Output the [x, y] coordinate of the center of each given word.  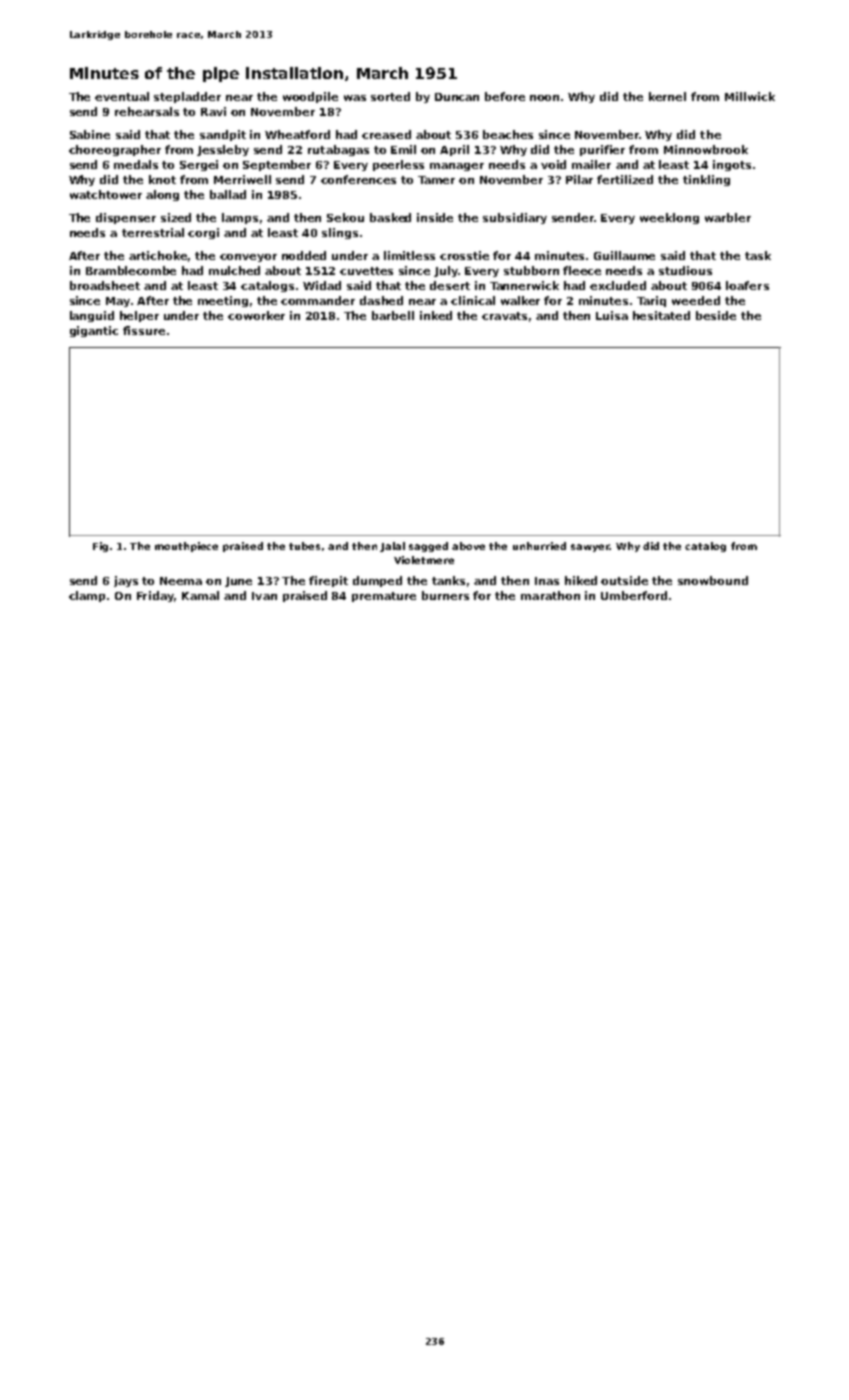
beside [716, 315]
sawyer [590, 548]
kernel [667, 96]
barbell [393, 315]
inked [436, 315]
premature [384, 597]
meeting [223, 301]
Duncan [457, 97]
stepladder [187, 97]
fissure [144, 330]
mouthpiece [186, 547]
